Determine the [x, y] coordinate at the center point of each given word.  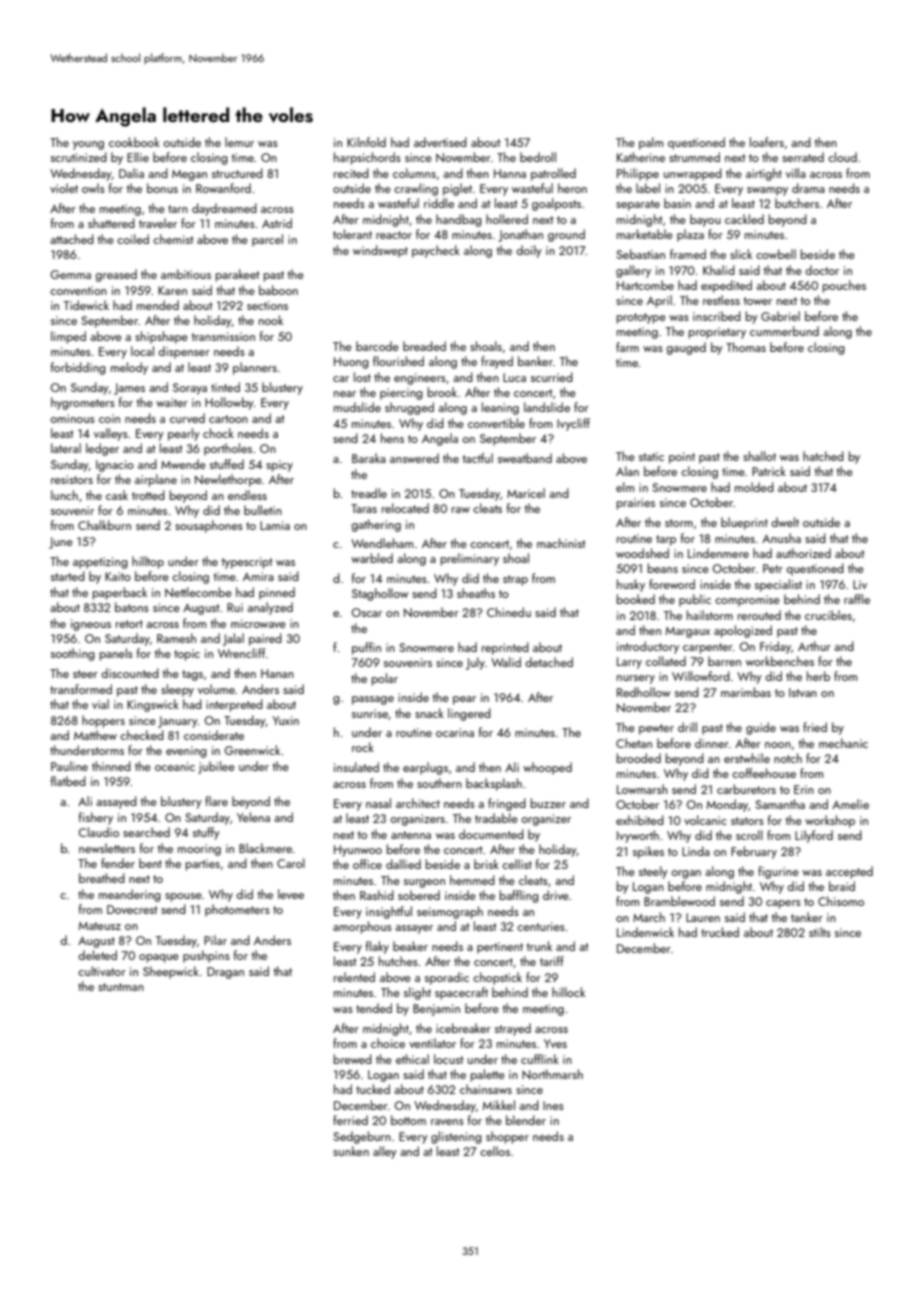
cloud [842, 157]
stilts [820, 932]
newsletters [107, 848]
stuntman [121, 987]
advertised [440, 142]
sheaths [476, 593]
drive [556, 895]
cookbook [134, 142]
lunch [64, 495]
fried [815, 727]
